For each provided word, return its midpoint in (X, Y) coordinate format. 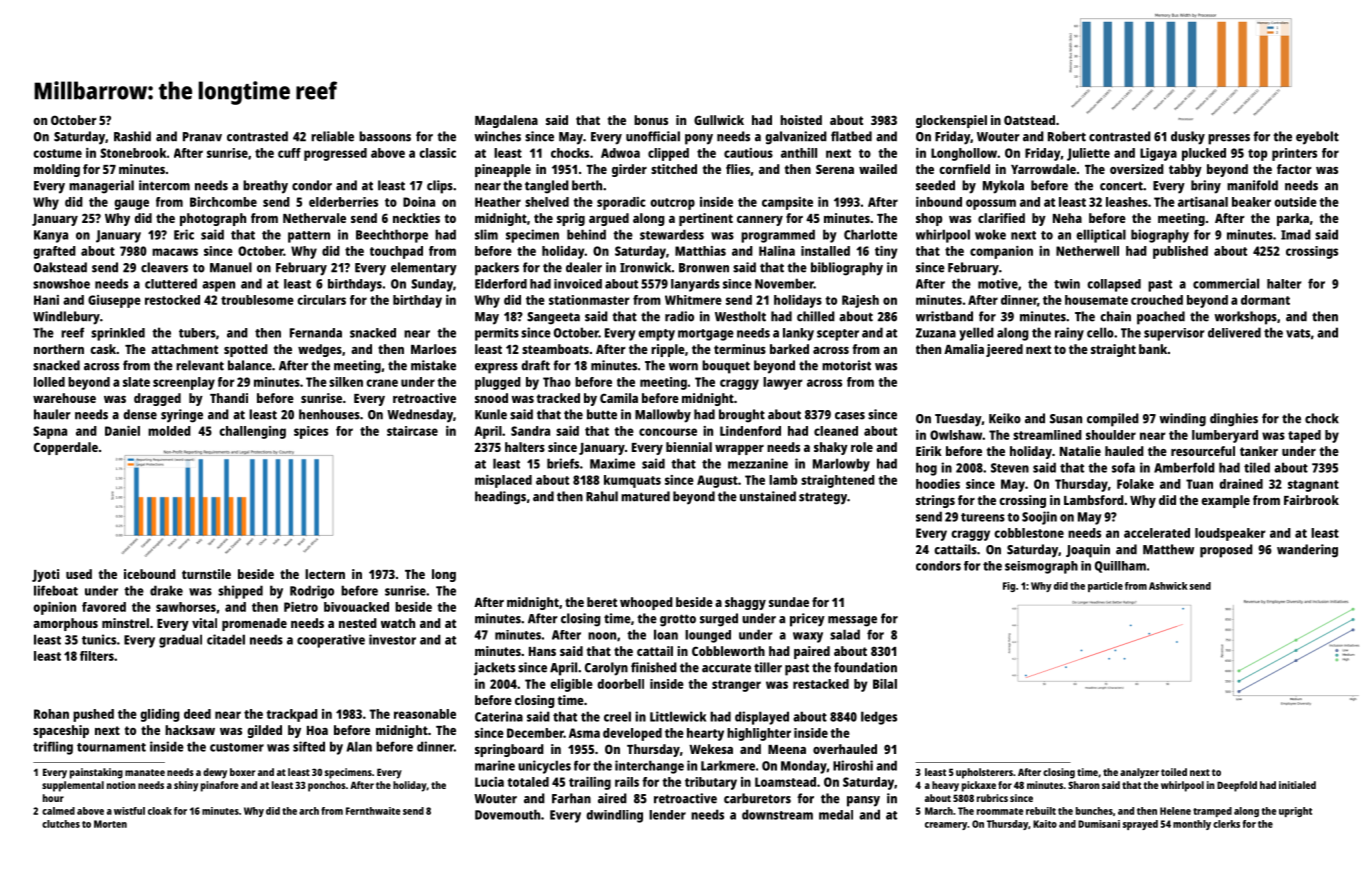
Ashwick (1168, 586)
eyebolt (1317, 138)
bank (1153, 349)
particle (1105, 587)
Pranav (202, 137)
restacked (821, 684)
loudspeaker (1230, 534)
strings (935, 501)
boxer (242, 772)
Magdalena (506, 121)
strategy (823, 498)
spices (311, 432)
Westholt (740, 316)
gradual (180, 641)
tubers (197, 333)
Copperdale (66, 448)
